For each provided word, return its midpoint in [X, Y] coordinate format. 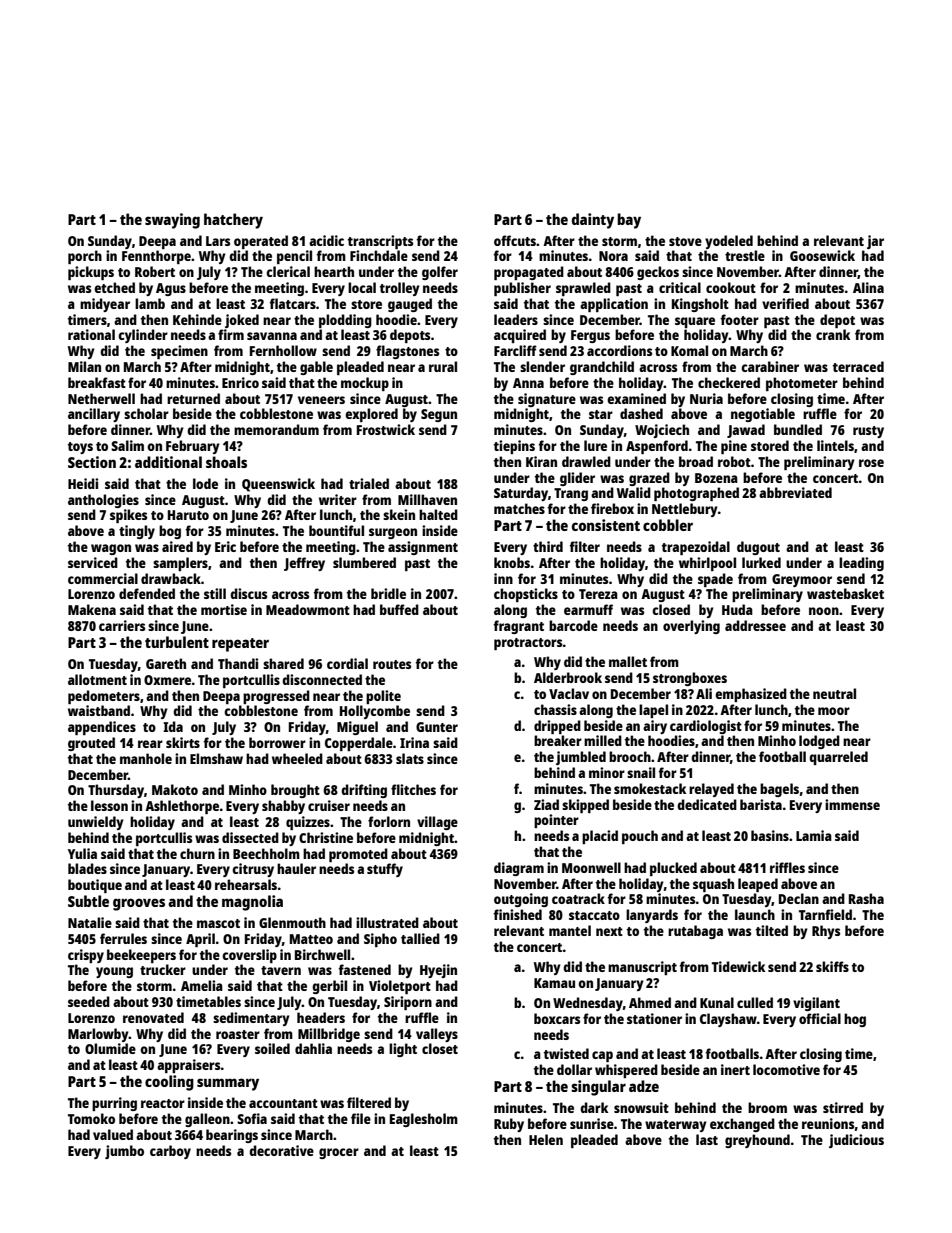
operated [261, 242]
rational [91, 334]
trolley [400, 289]
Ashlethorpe [182, 807]
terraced [858, 366]
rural [443, 366]
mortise [224, 609]
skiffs [832, 966]
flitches [413, 789]
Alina [868, 287]
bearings [232, 1136]
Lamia [814, 835]
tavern [281, 970]
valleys [437, 1035]
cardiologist [706, 727]
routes [392, 664]
